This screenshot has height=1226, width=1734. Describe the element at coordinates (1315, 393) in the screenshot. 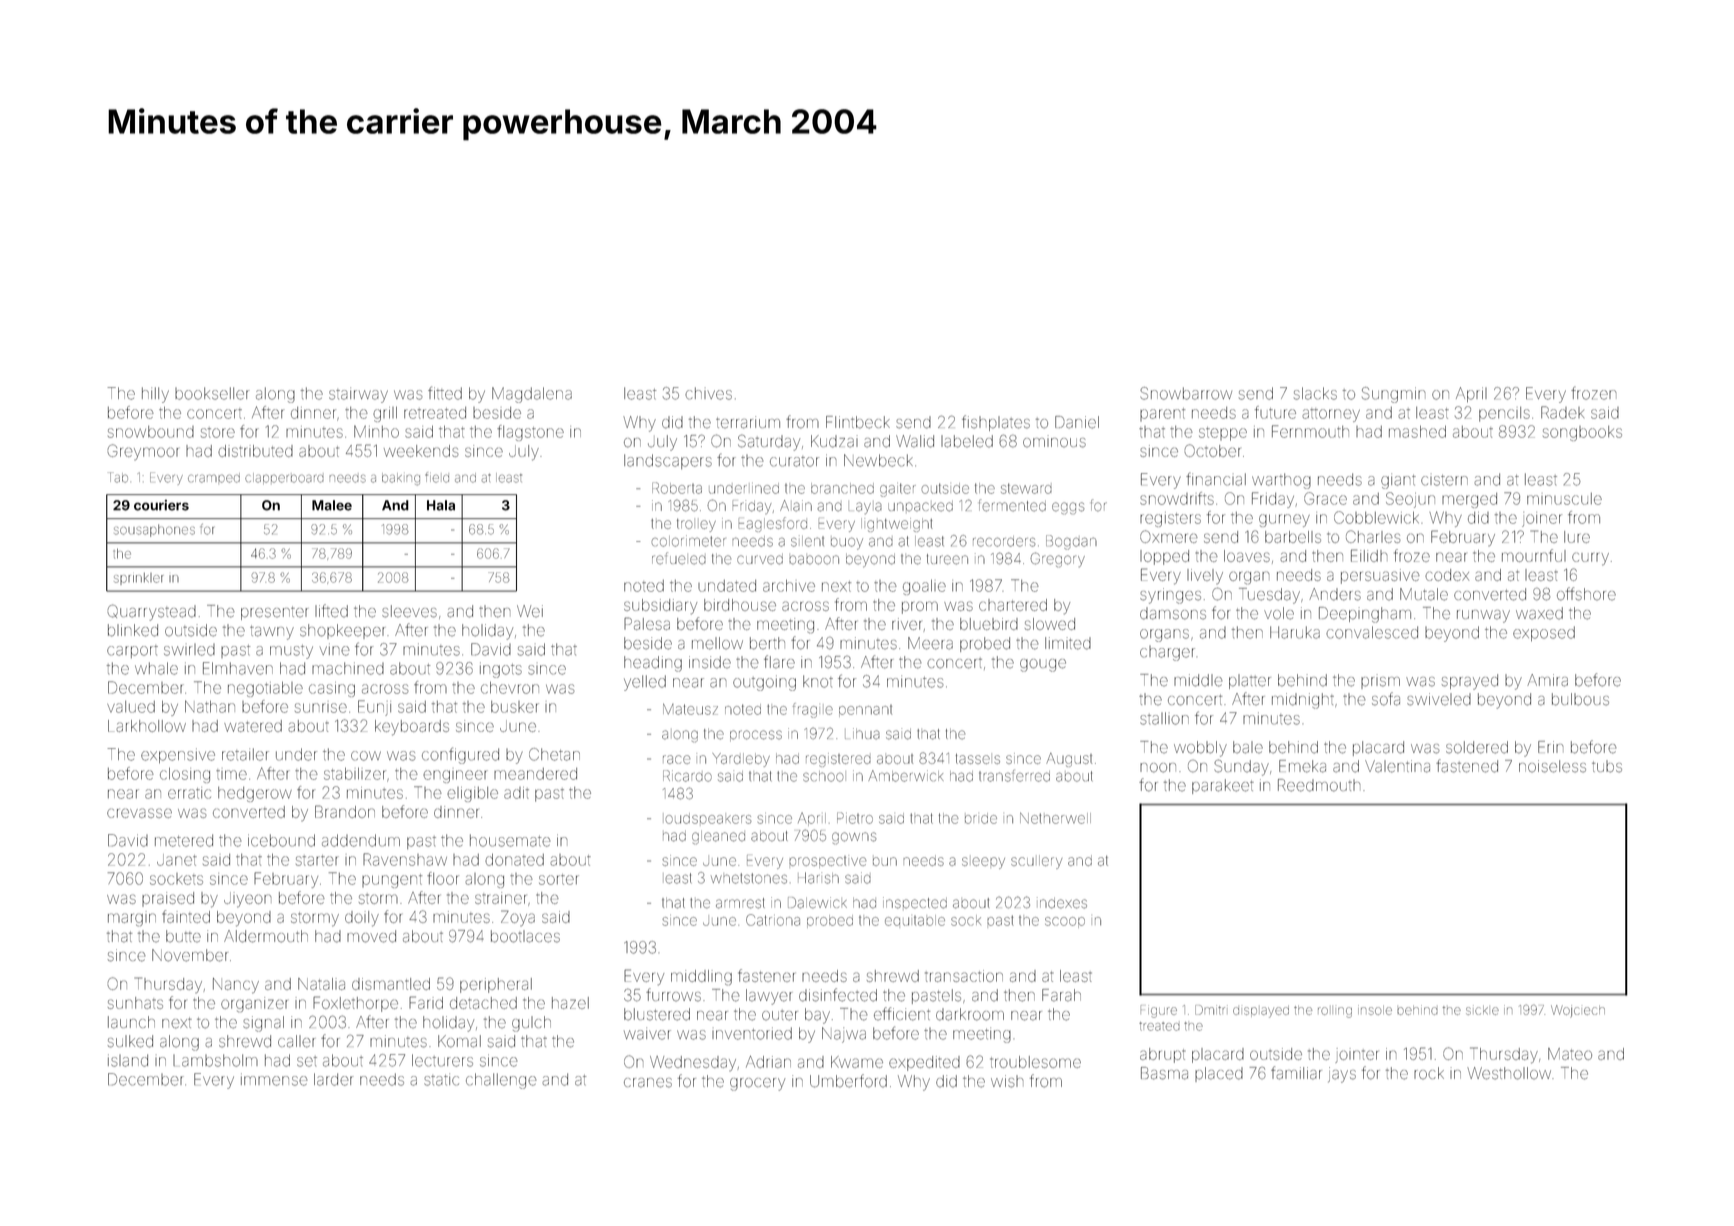

I see `slacks` at that location.
